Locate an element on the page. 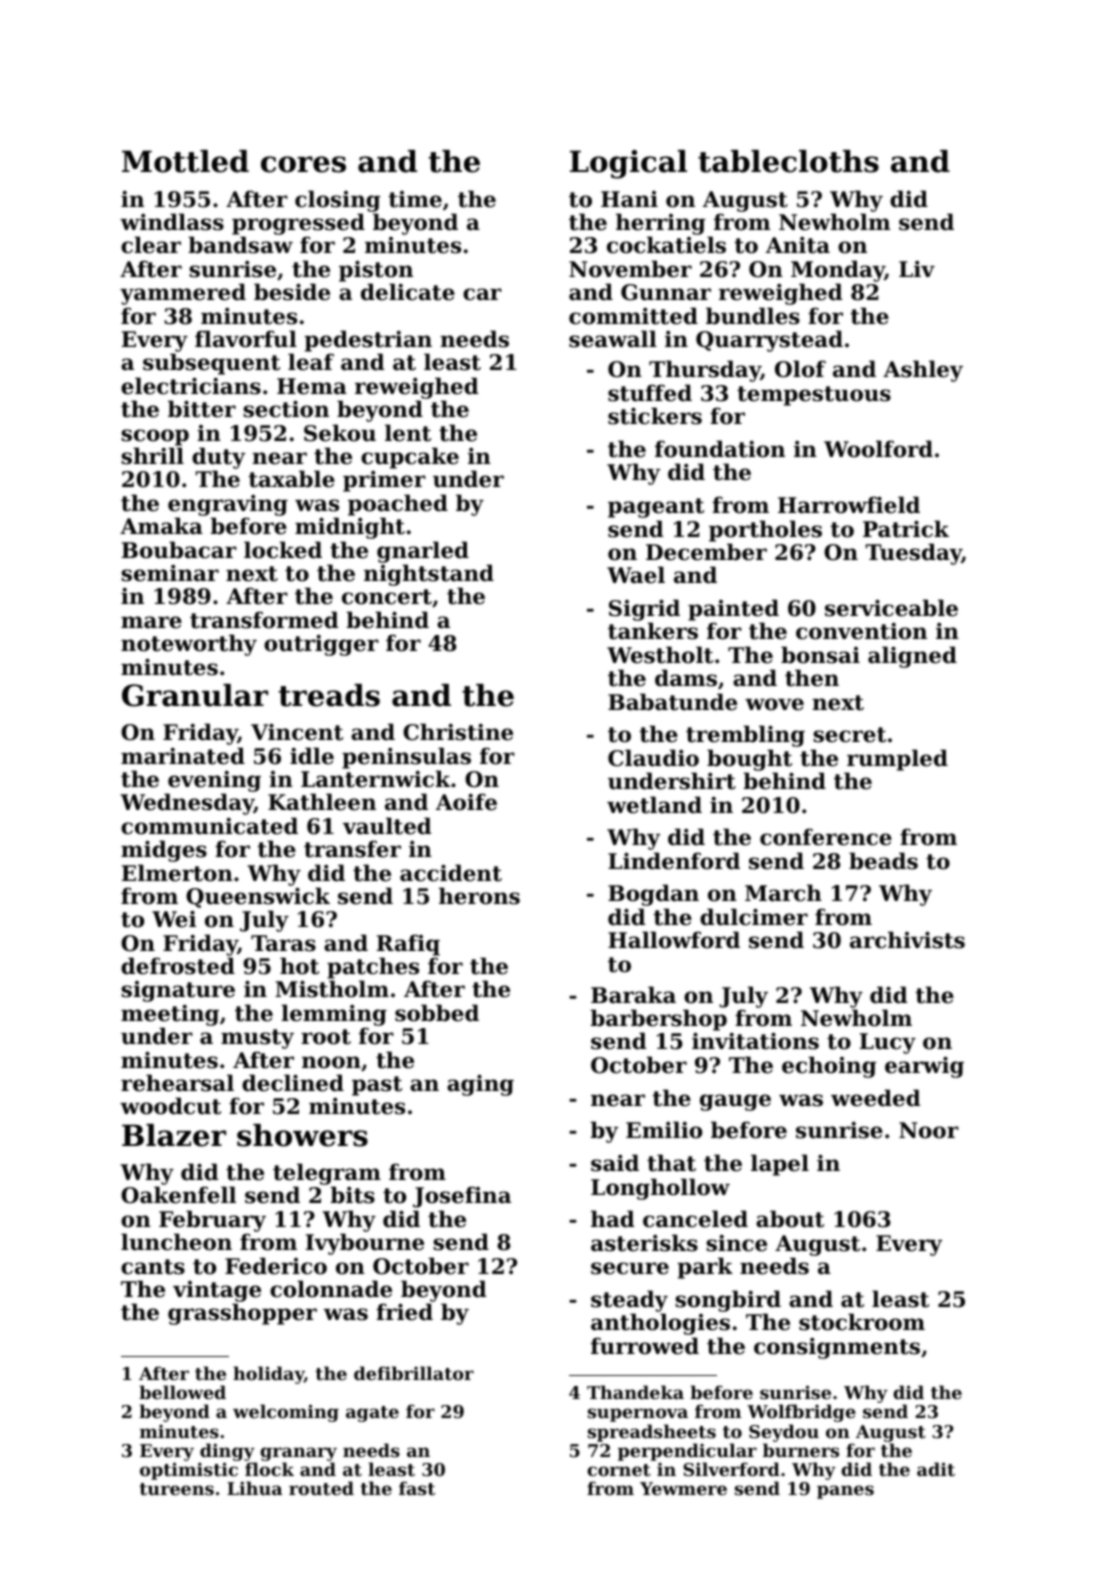 This document has height=1583, width=1093. November is located at coordinates (630, 269).
